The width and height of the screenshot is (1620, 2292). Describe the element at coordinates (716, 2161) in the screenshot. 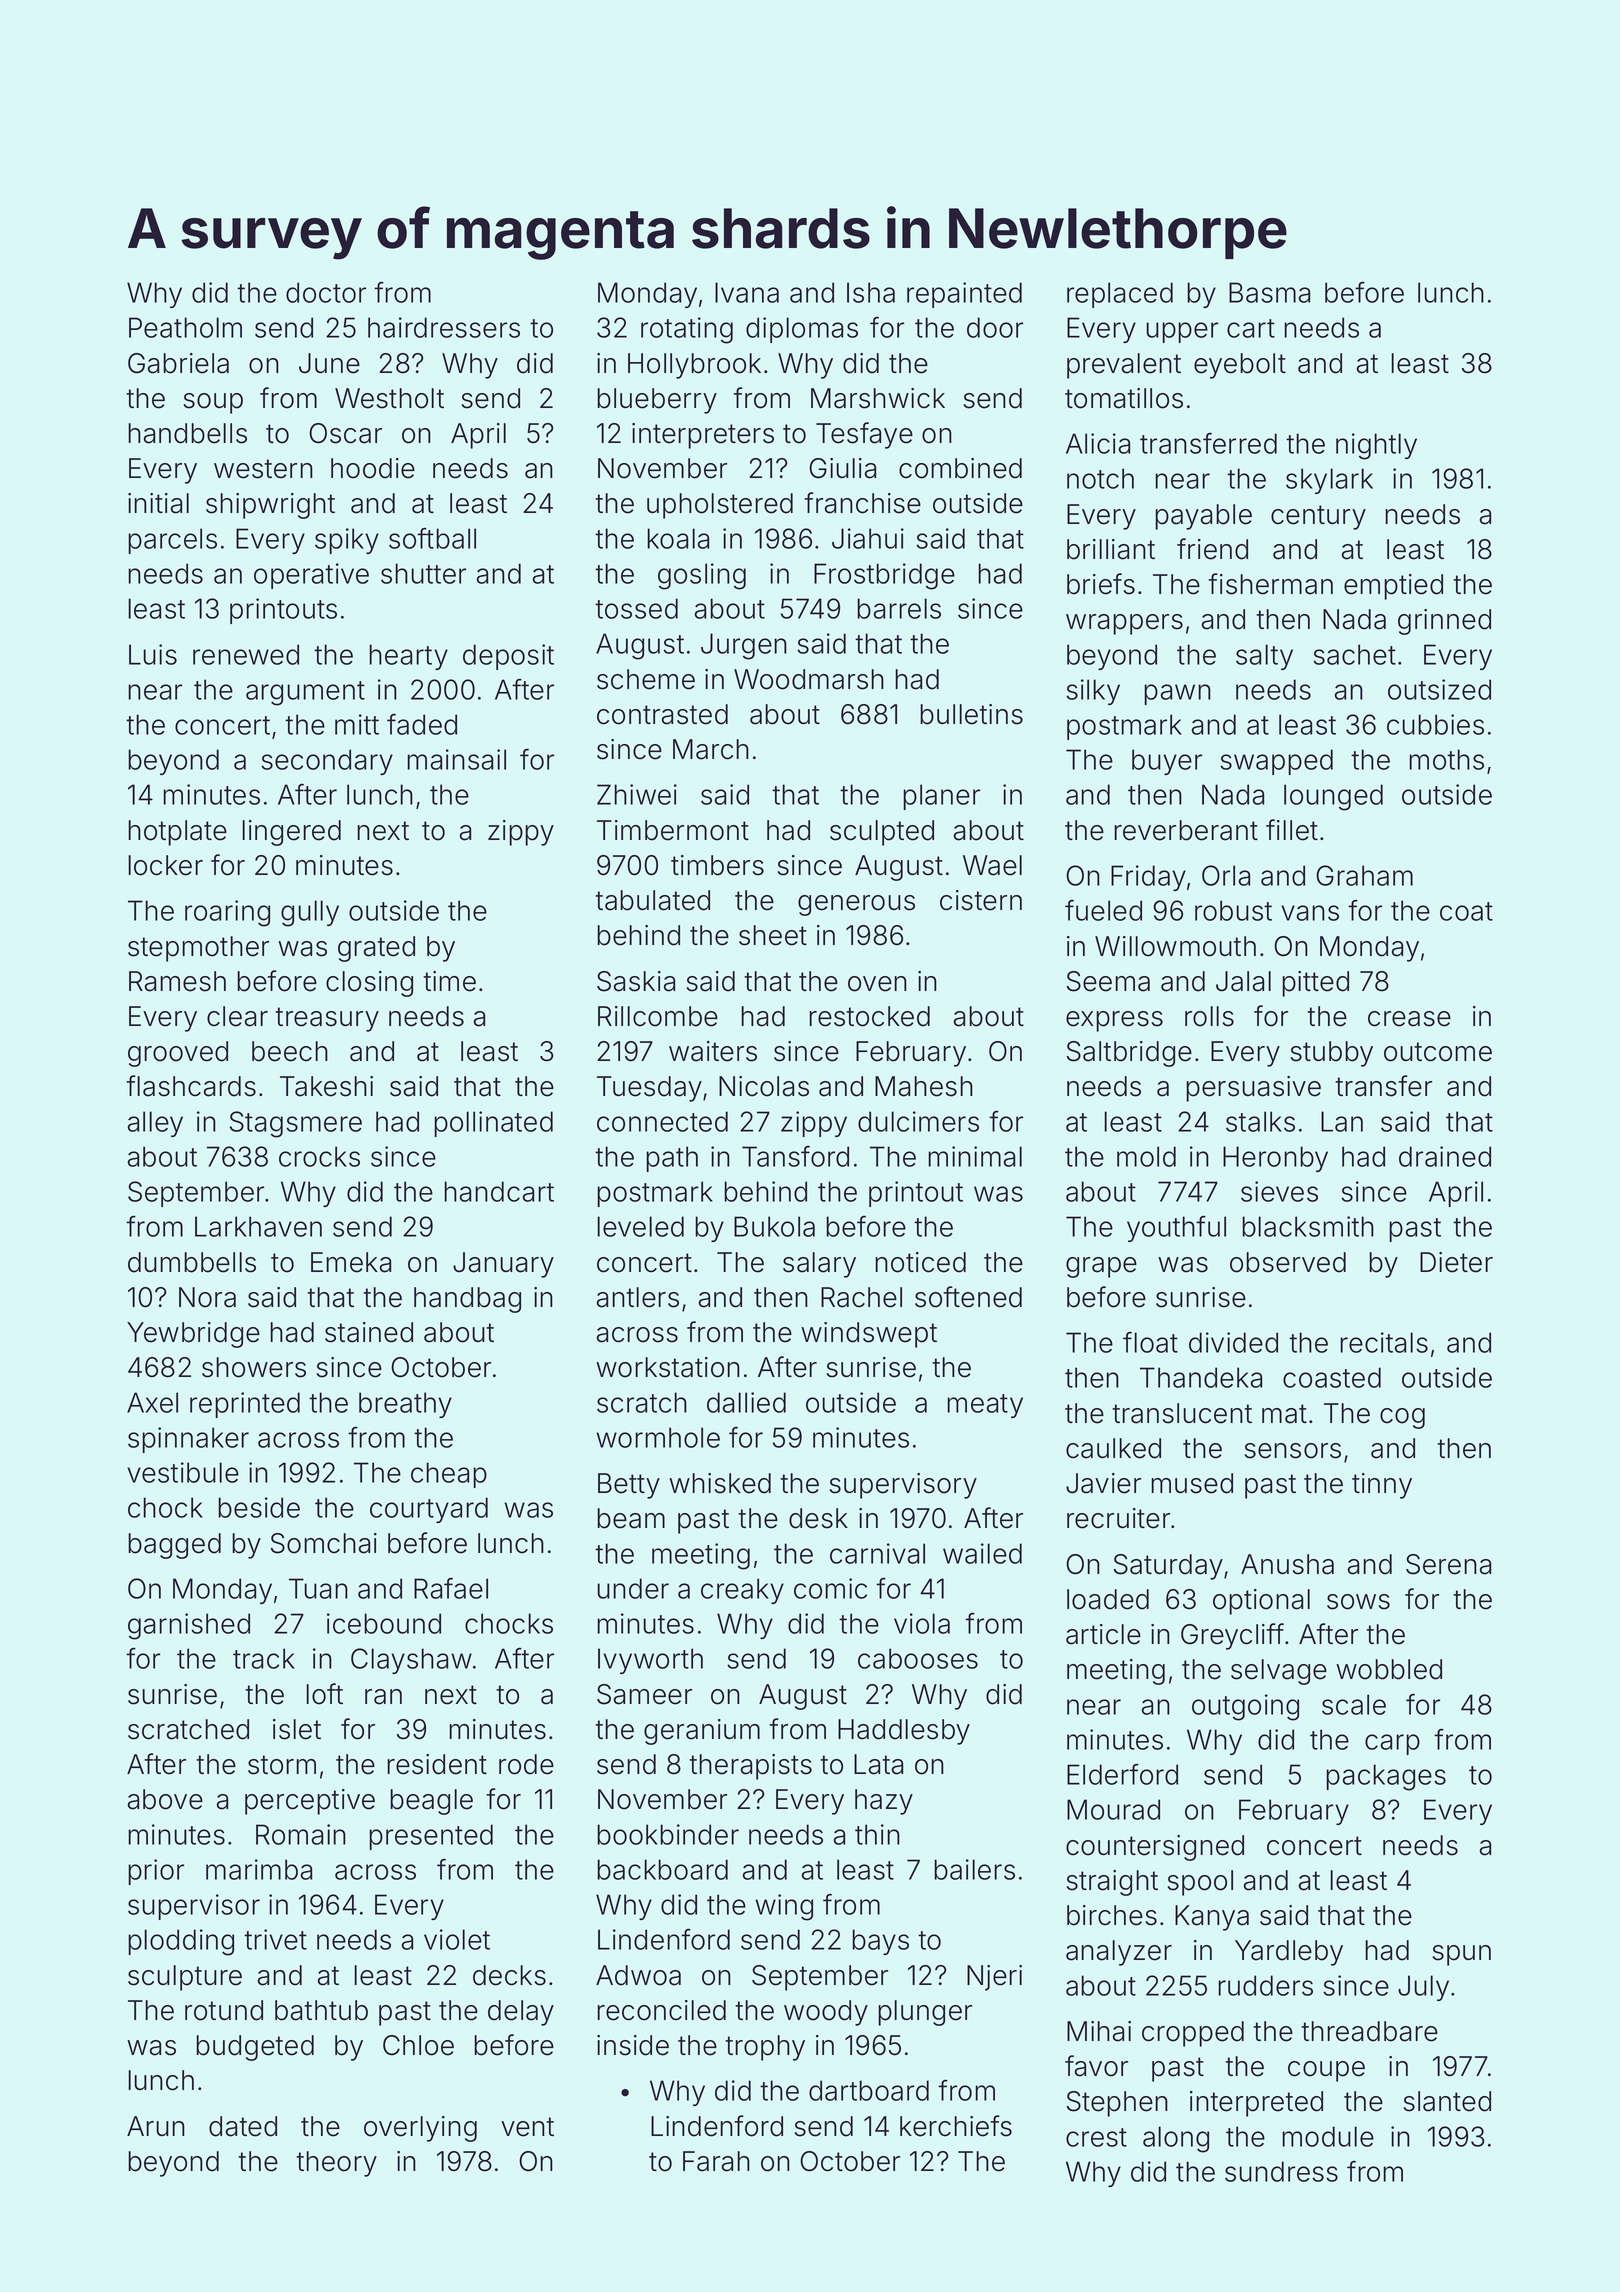

I see `Farah` at that location.
